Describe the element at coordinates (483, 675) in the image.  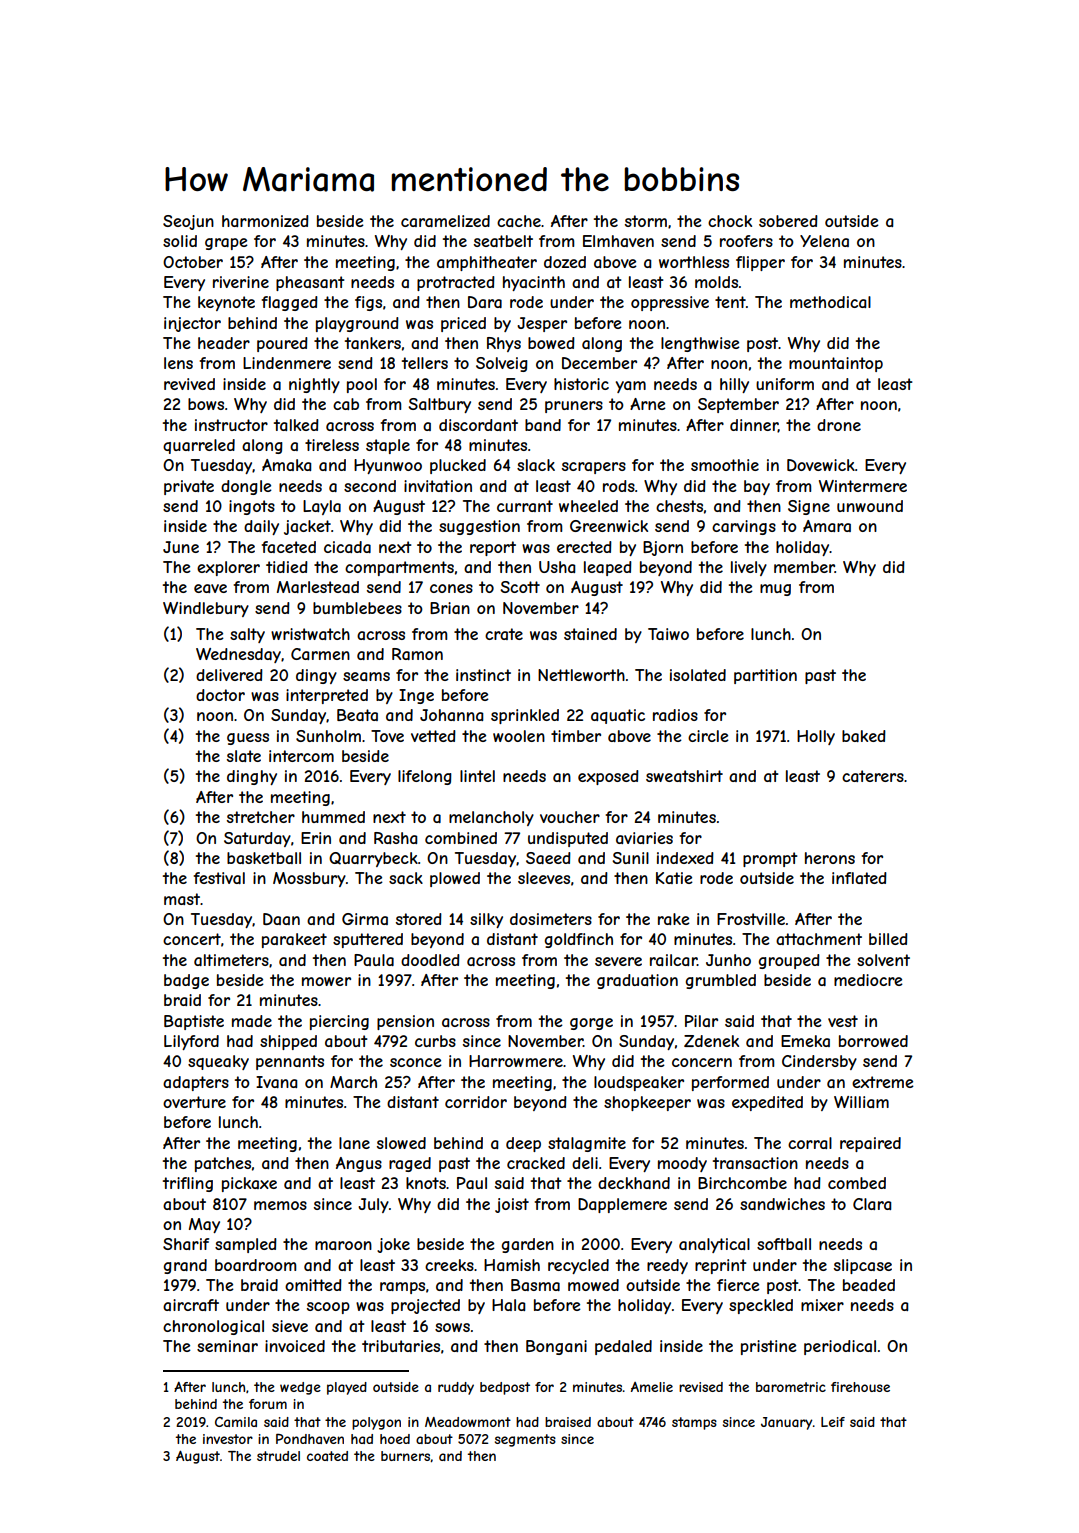
I see `instinct` at that location.
